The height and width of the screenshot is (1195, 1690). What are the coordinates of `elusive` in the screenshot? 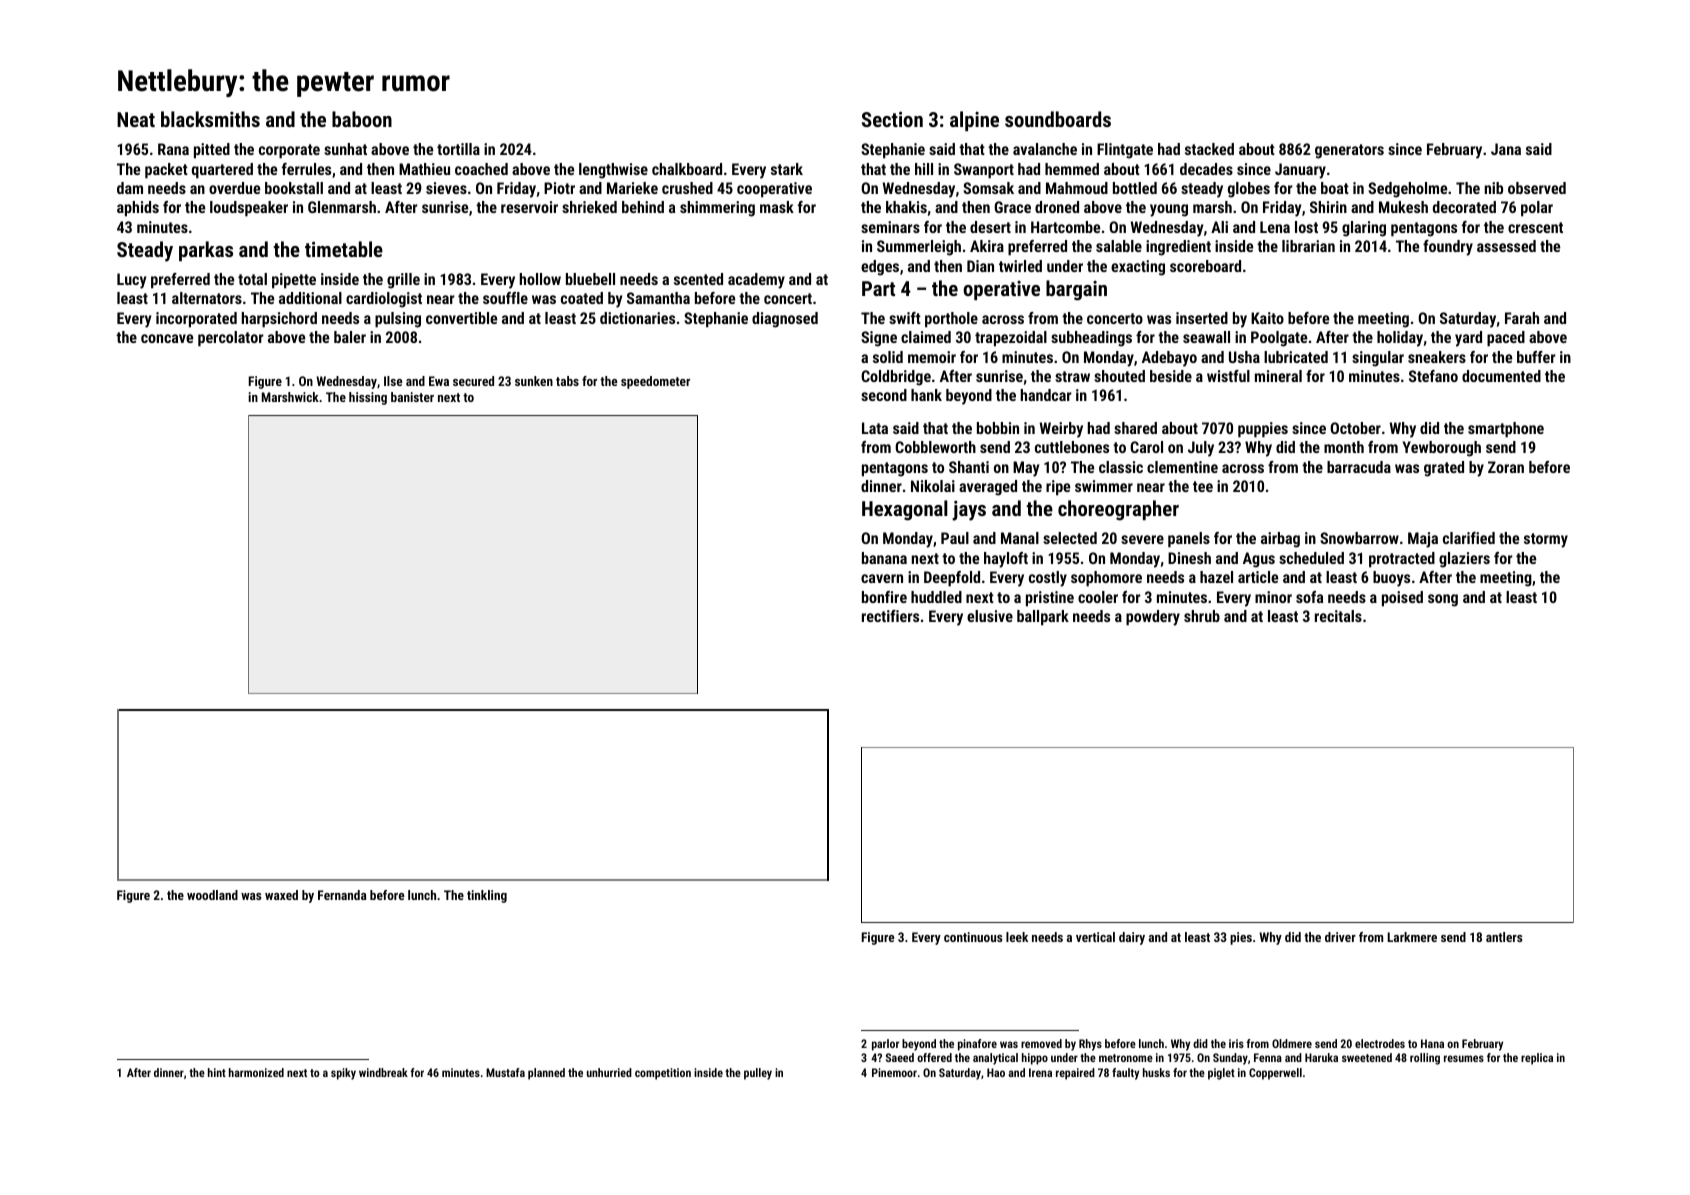 It's located at (990, 616).
